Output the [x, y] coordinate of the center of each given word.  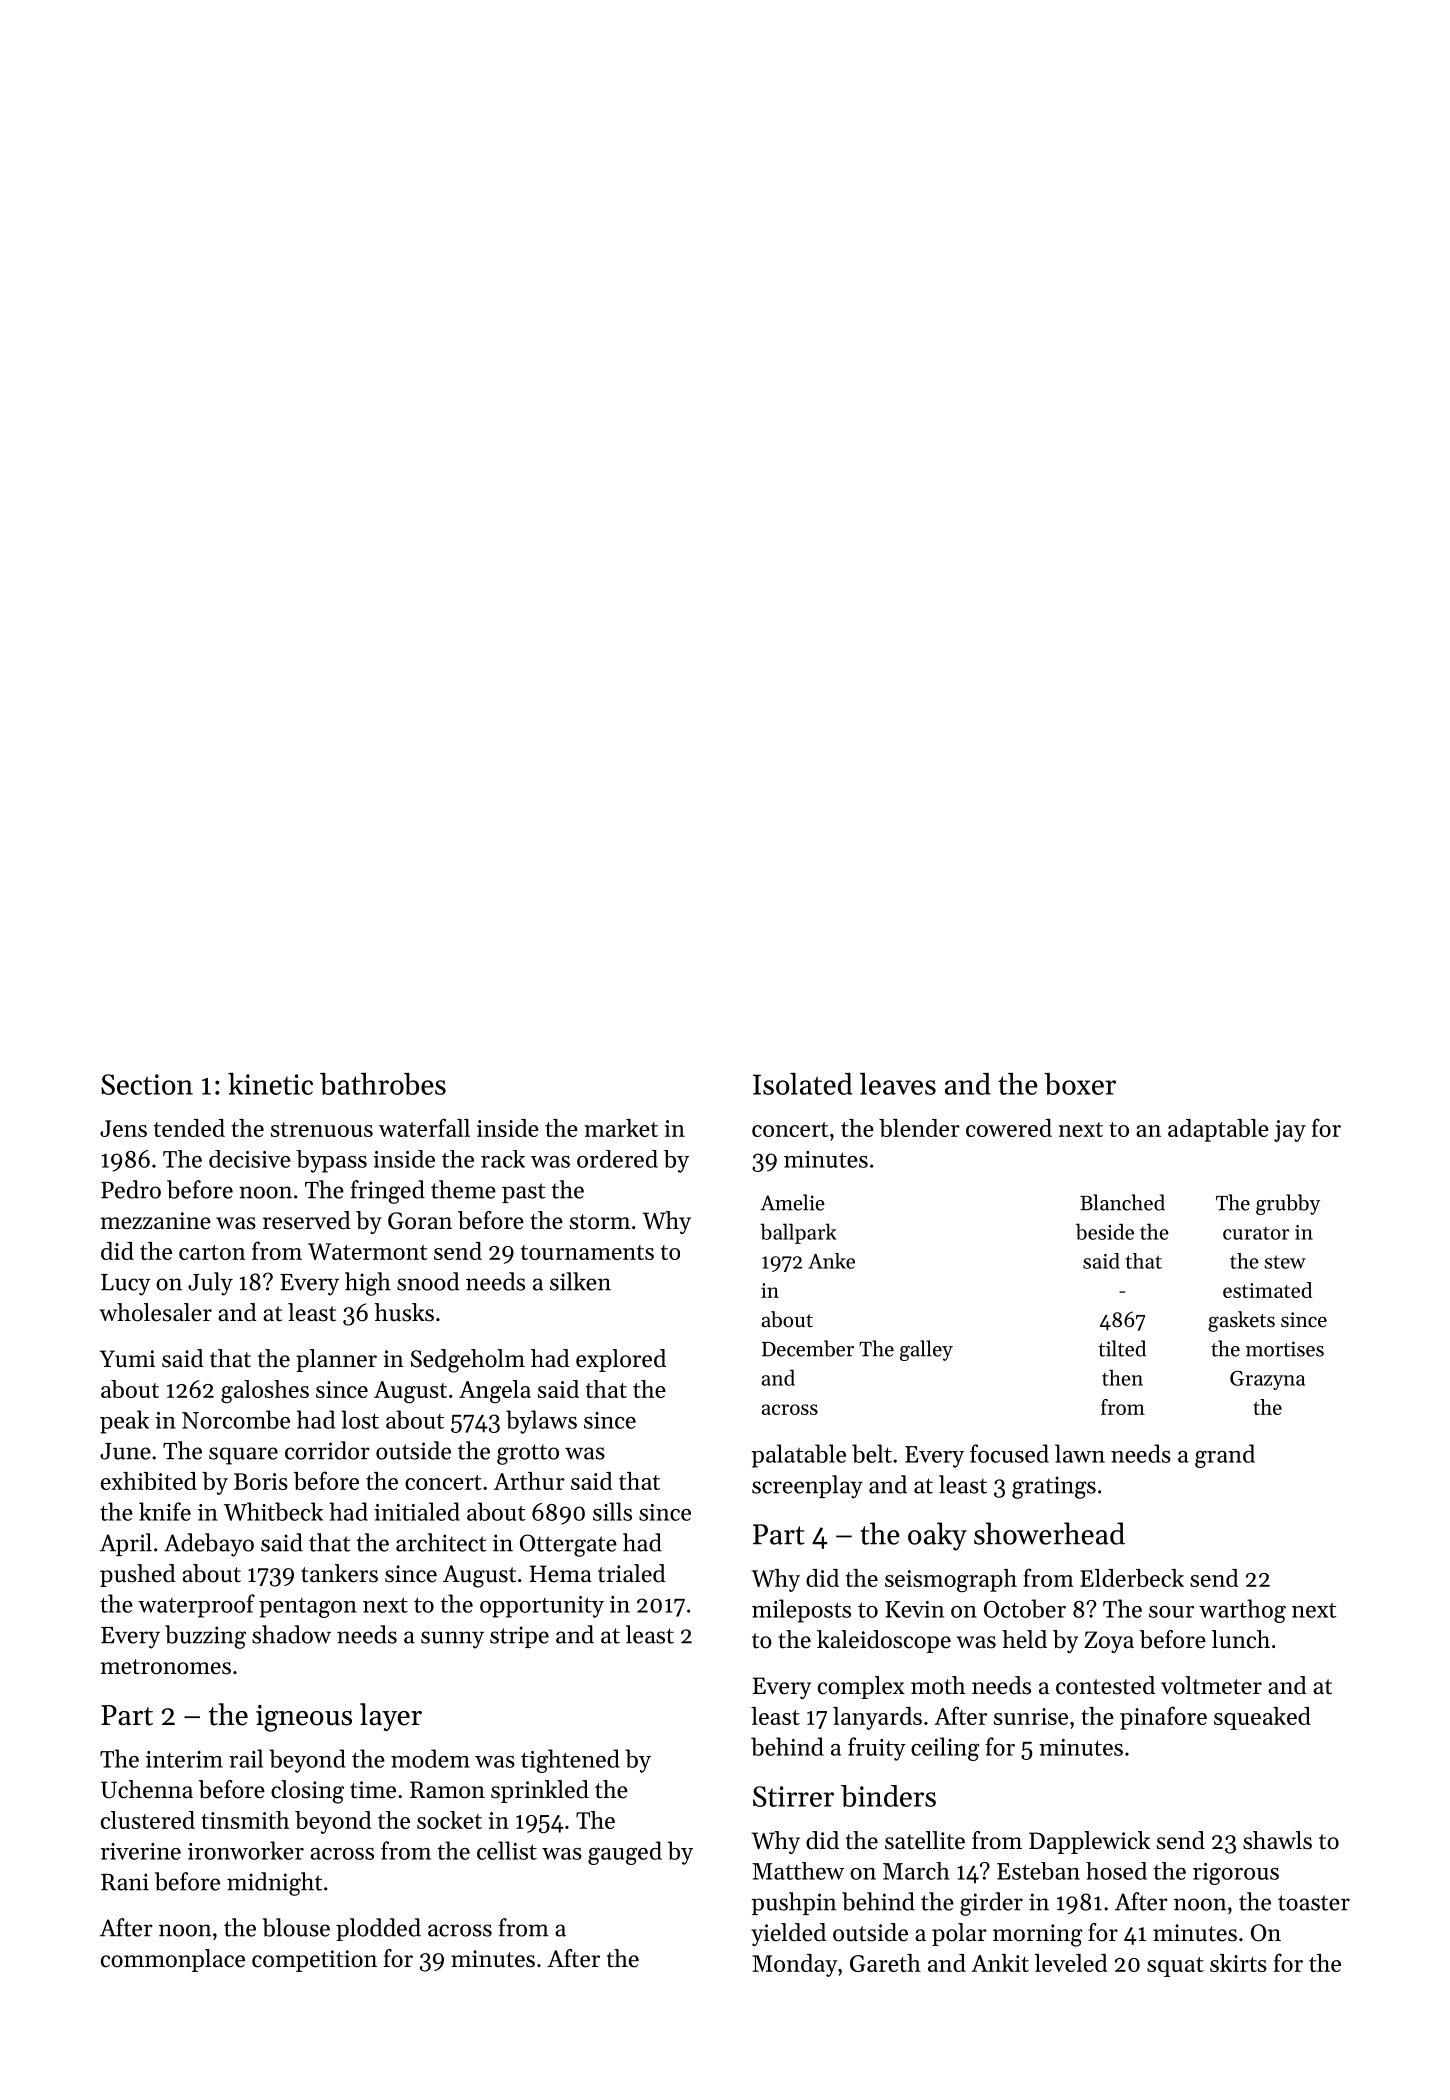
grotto [528, 1454]
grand [1225, 1456]
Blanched [1122, 1202]
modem [430, 1758]
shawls [1277, 1840]
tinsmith [245, 1820]
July [210, 1284]
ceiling [945, 1749]
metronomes [166, 1667]
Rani [125, 1882]
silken [580, 1281]
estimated [1267, 1290]
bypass [331, 1161]
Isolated [802, 1084]
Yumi [127, 1359]
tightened [570, 1761]
